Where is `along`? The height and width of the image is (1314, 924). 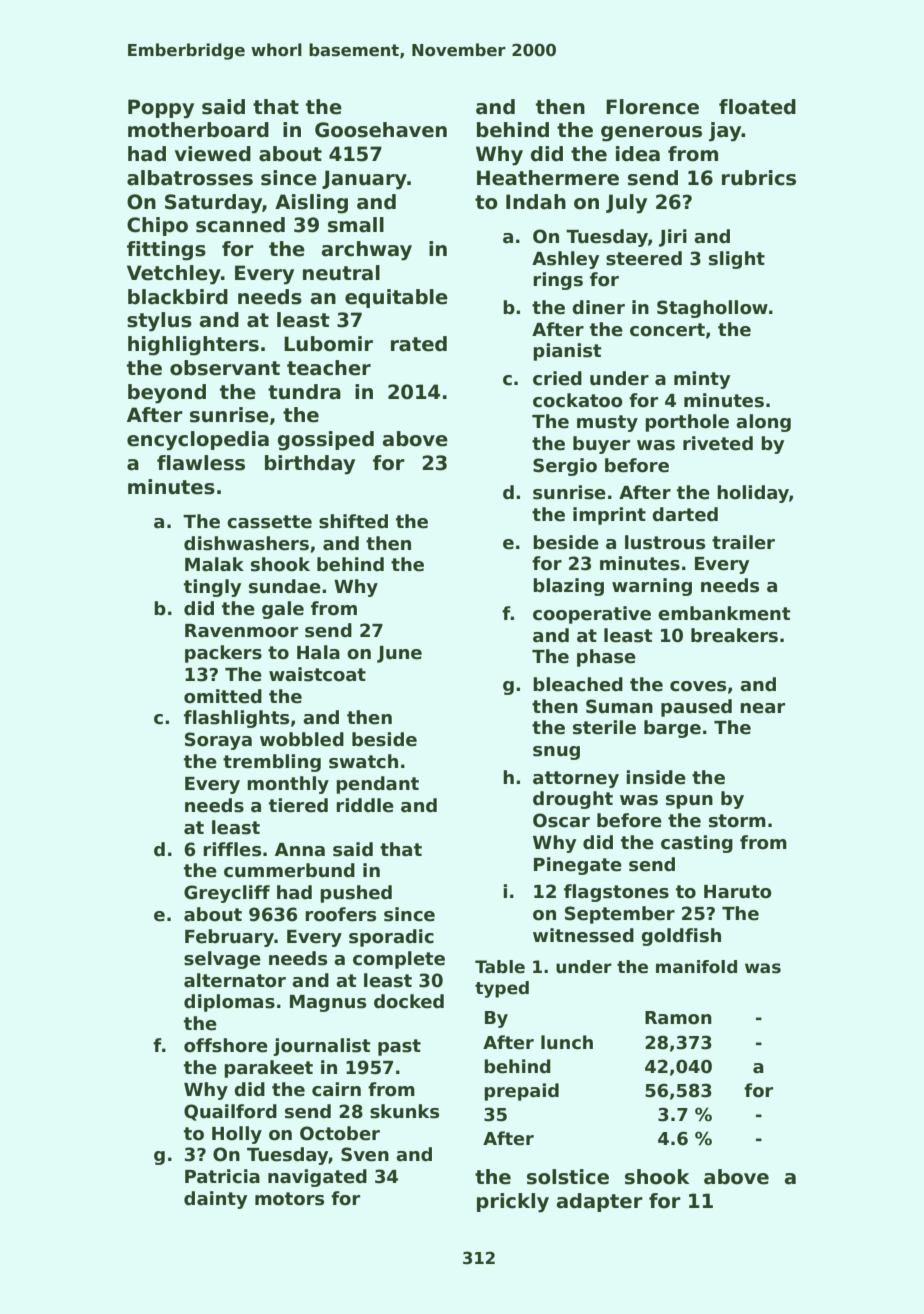 along is located at coordinates (763, 423).
